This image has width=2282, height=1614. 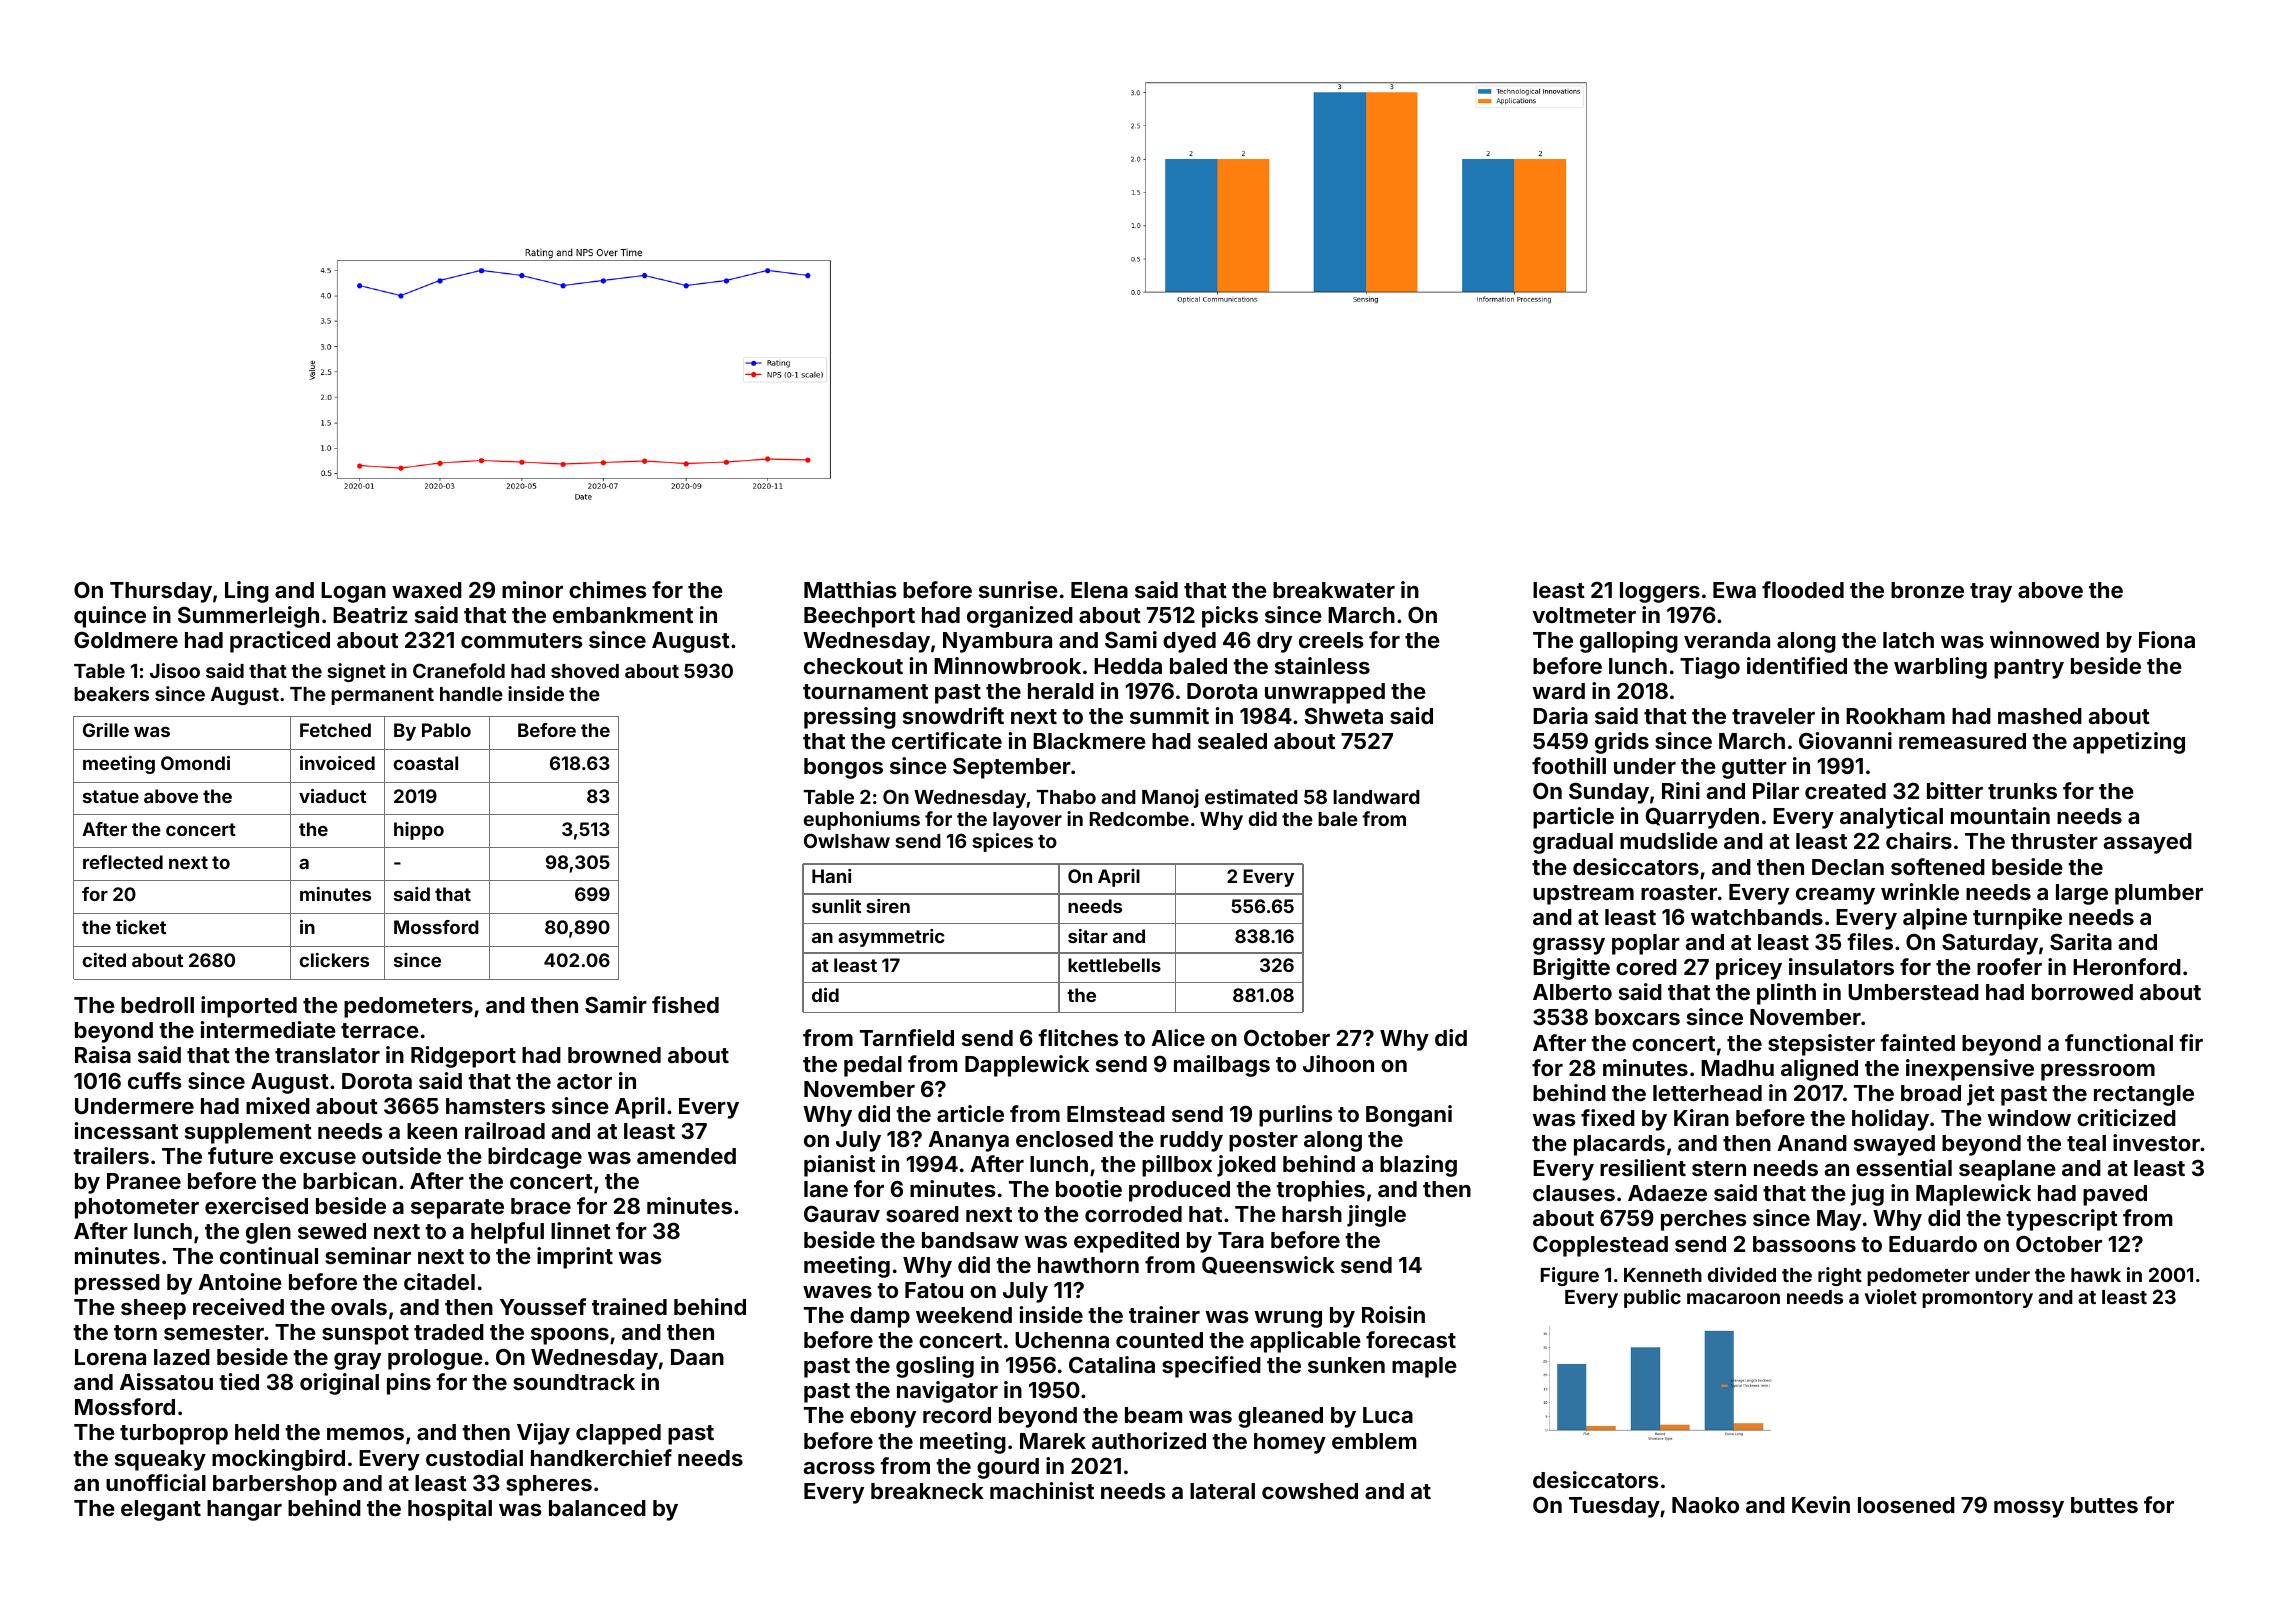 I want to click on cowshed, so click(x=1310, y=1491).
